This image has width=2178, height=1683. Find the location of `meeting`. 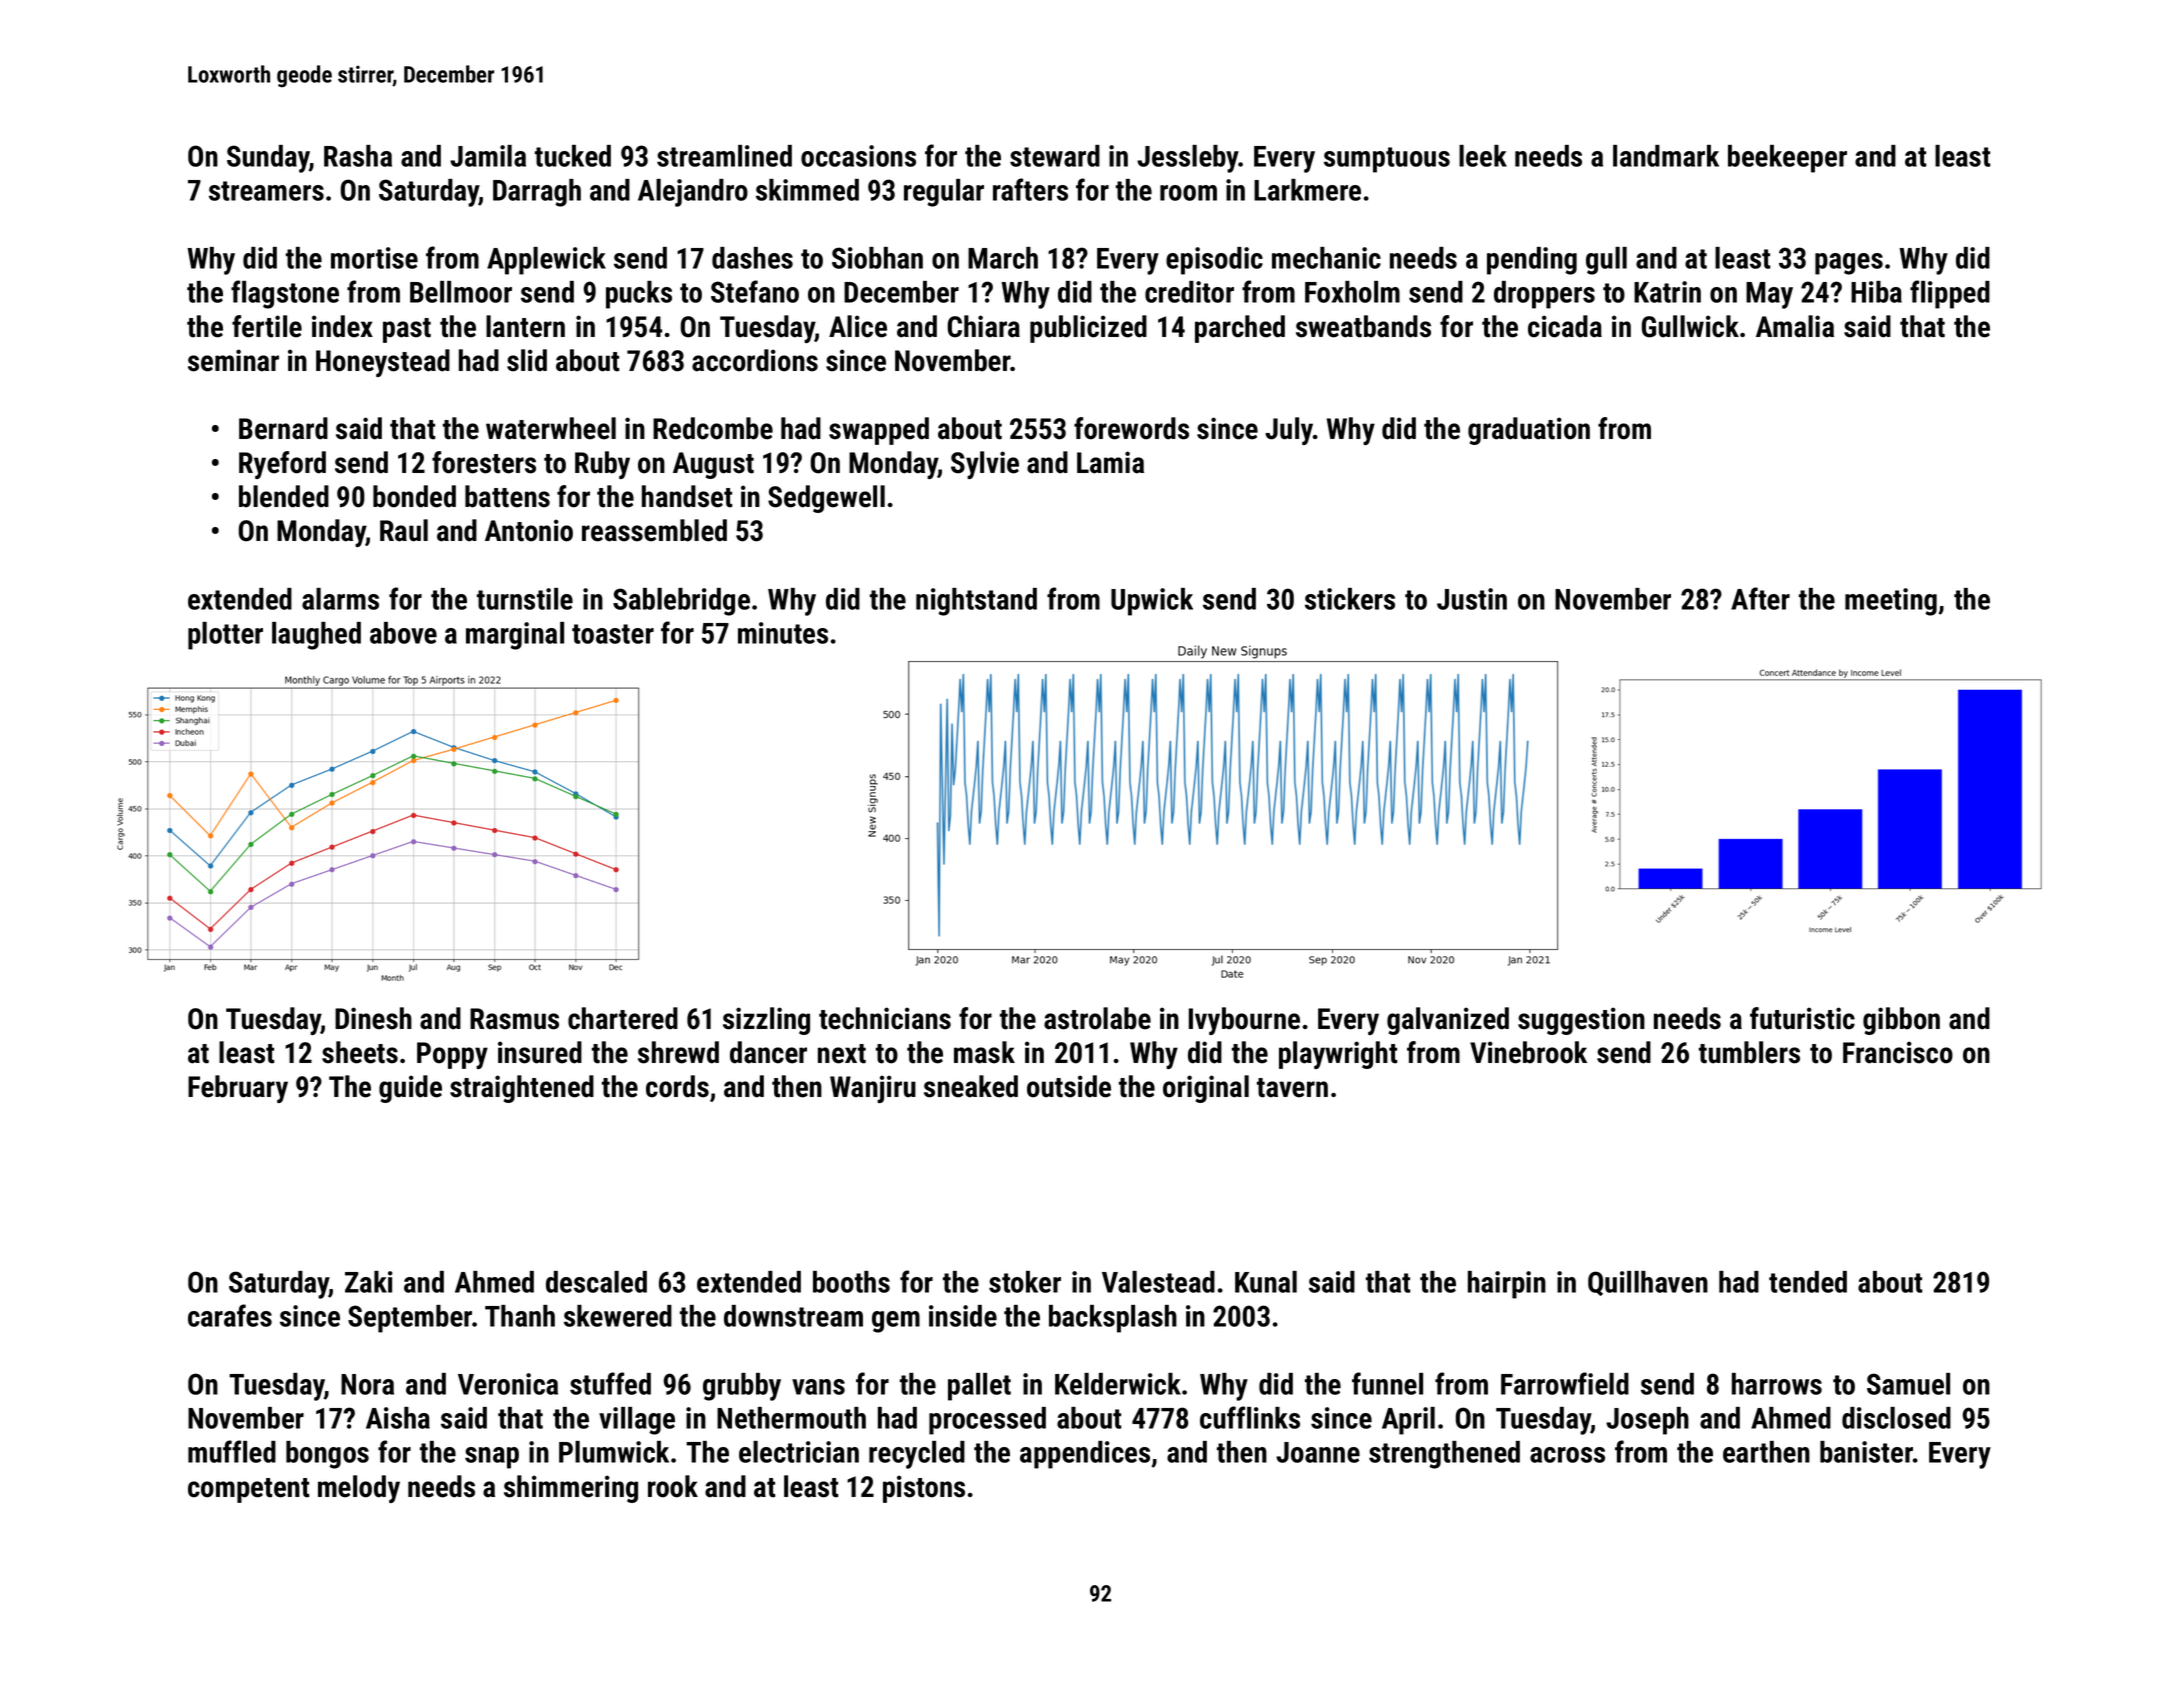

meeting is located at coordinates (1891, 602).
